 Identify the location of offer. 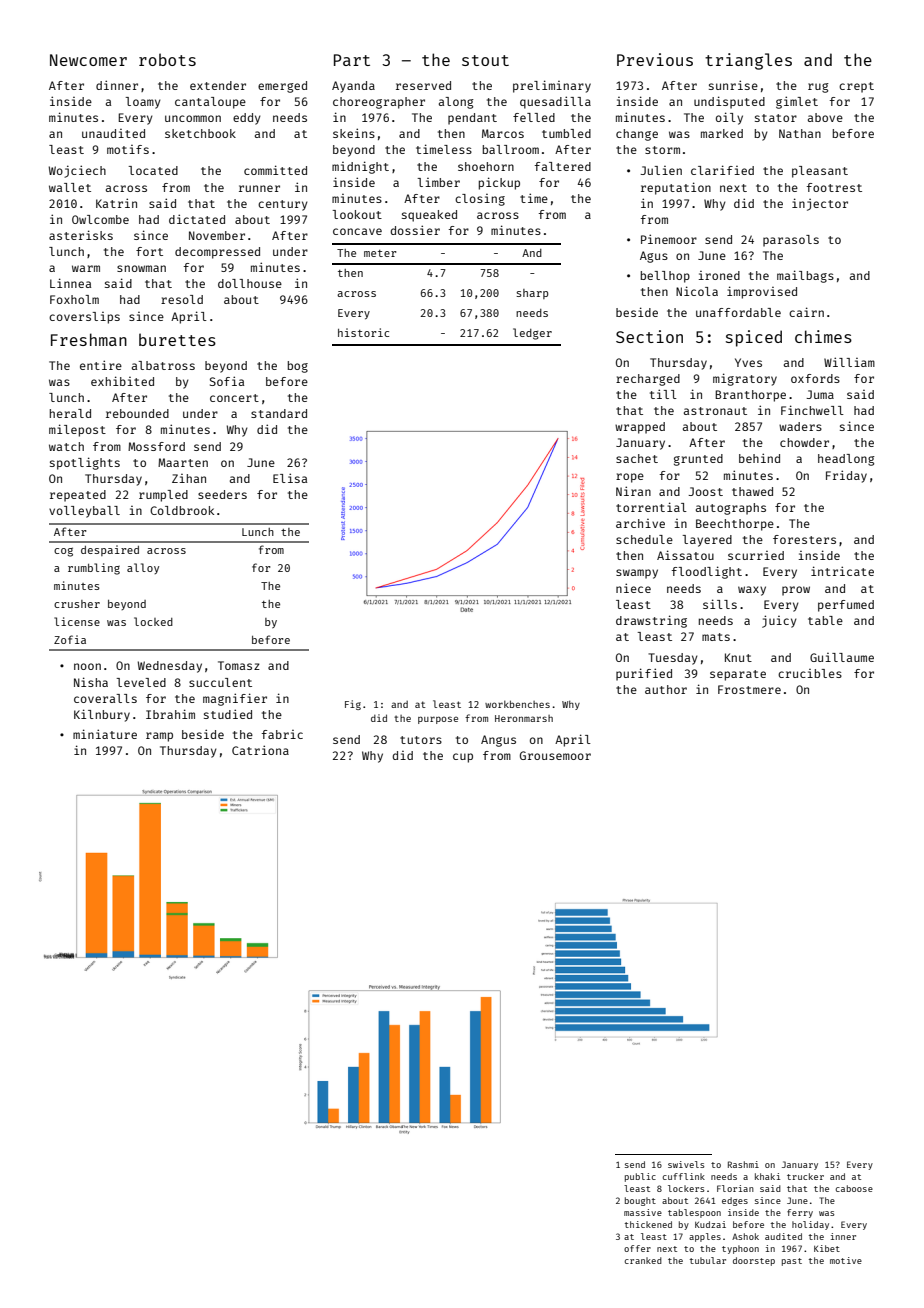
(637, 1248).
